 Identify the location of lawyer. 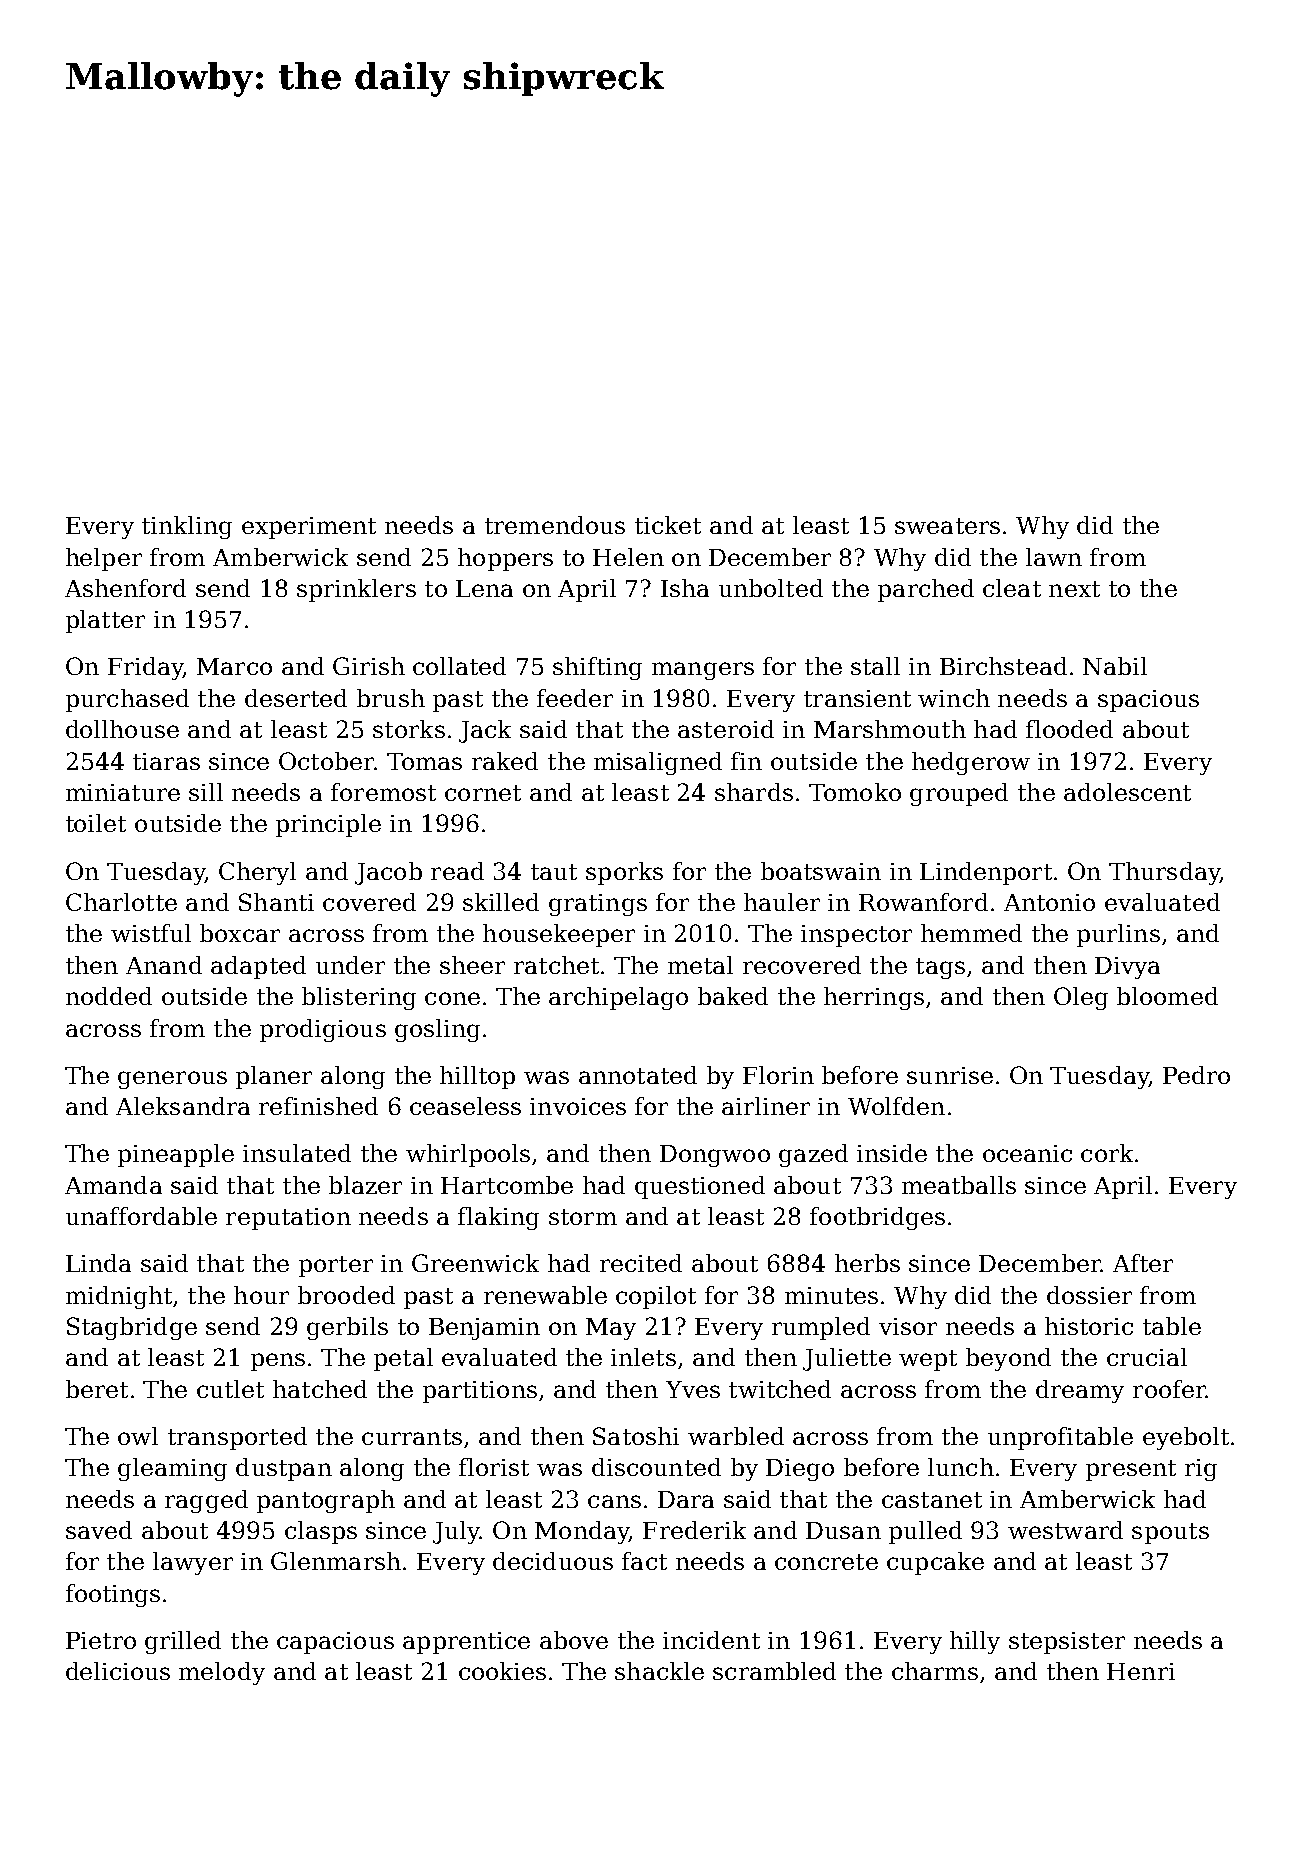
(193, 1563).
